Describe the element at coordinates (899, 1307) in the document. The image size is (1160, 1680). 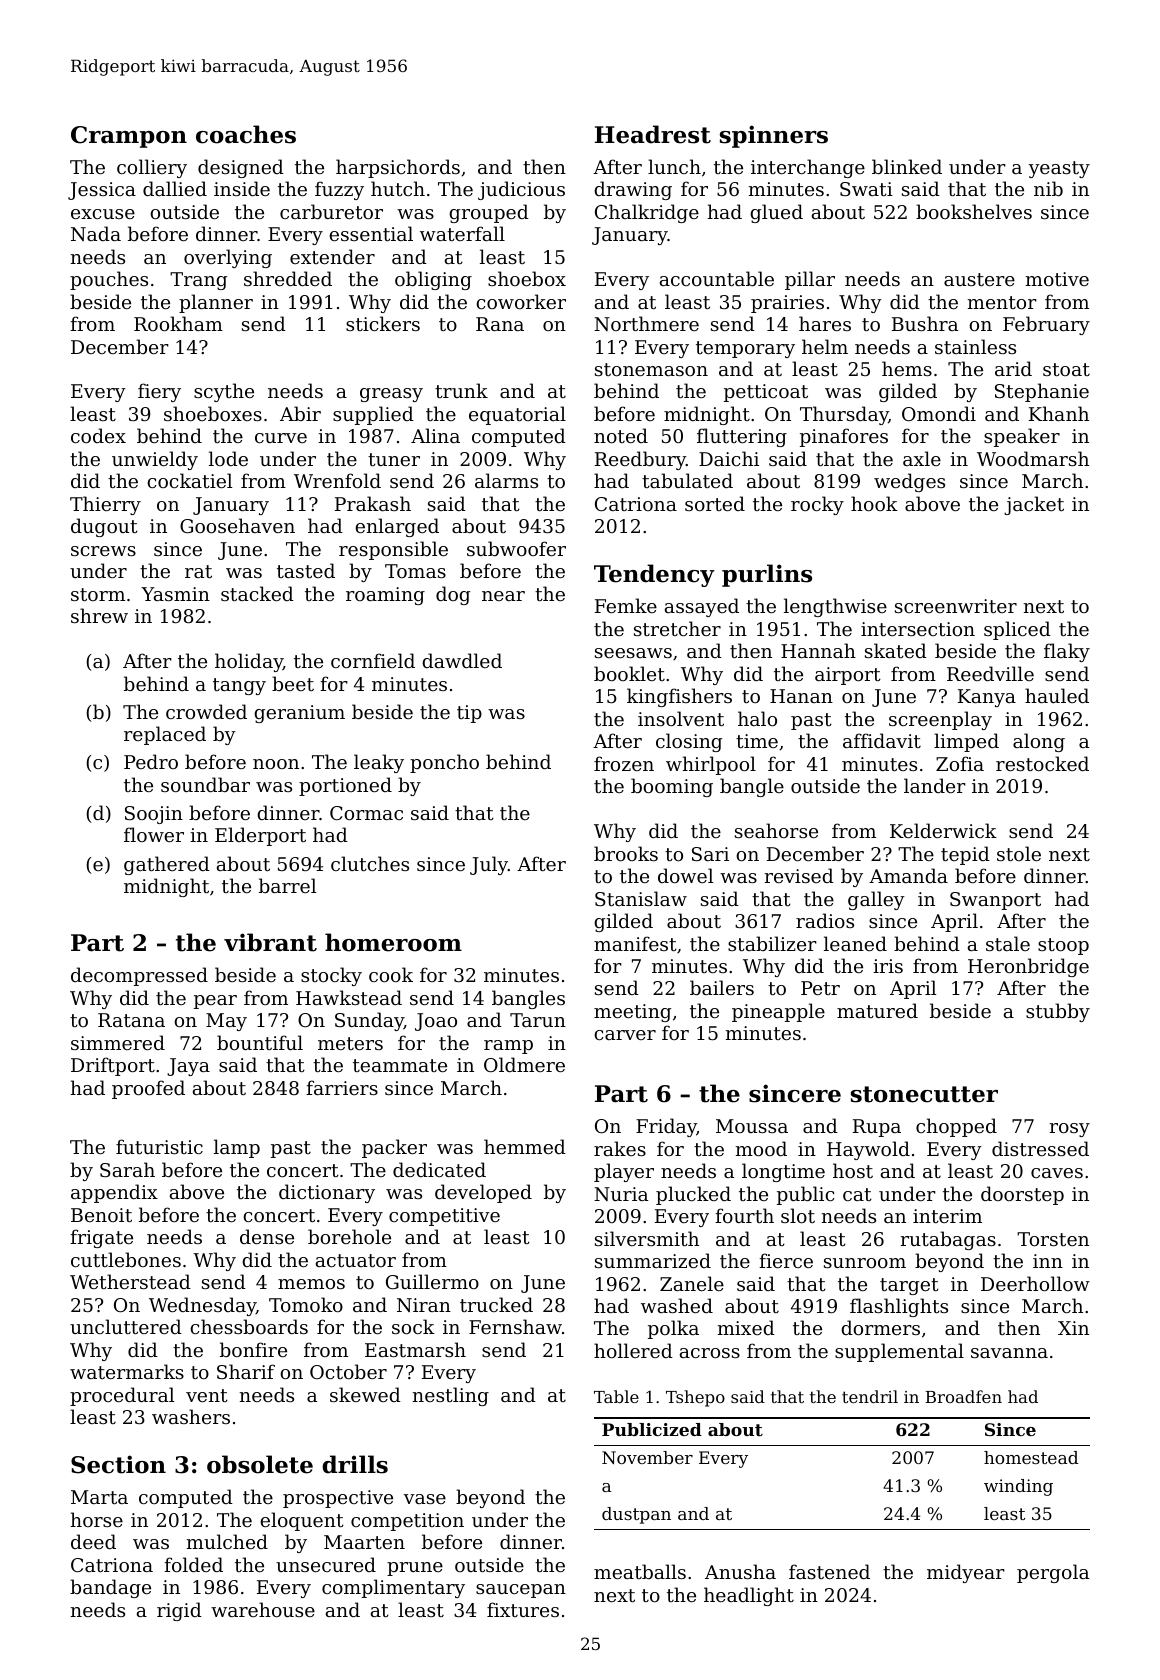
I see `flashlights` at that location.
